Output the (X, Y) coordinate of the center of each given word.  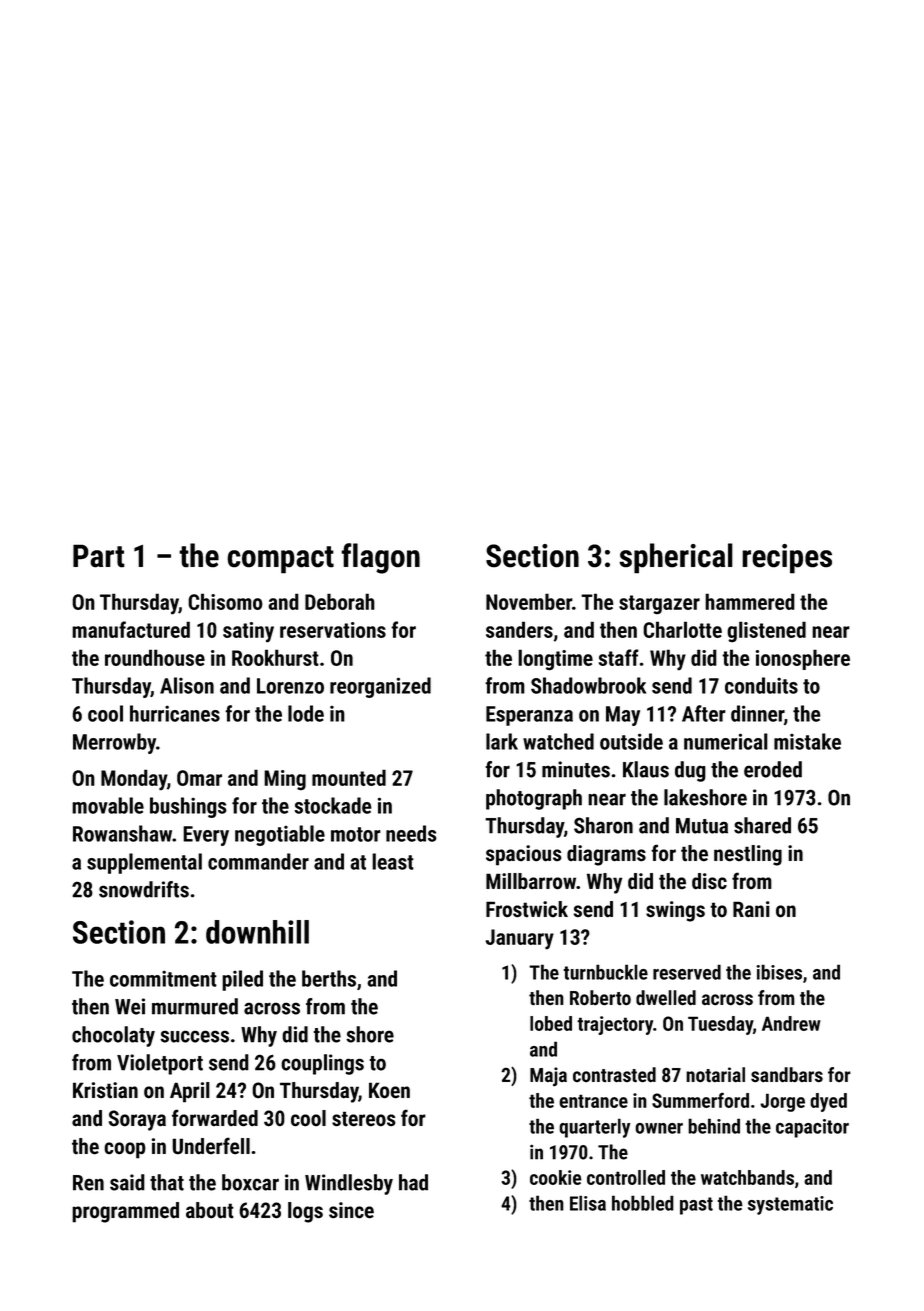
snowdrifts (144, 889)
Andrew (791, 1023)
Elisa (588, 1203)
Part (99, 556)
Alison (187, 685)
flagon (380, 558)
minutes (576, 769)
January (520, 939)
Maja (548, 1077)
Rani (751, 909)
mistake (807, 741)
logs (305, 1212)
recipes (787, 559)
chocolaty (113, 1036)
